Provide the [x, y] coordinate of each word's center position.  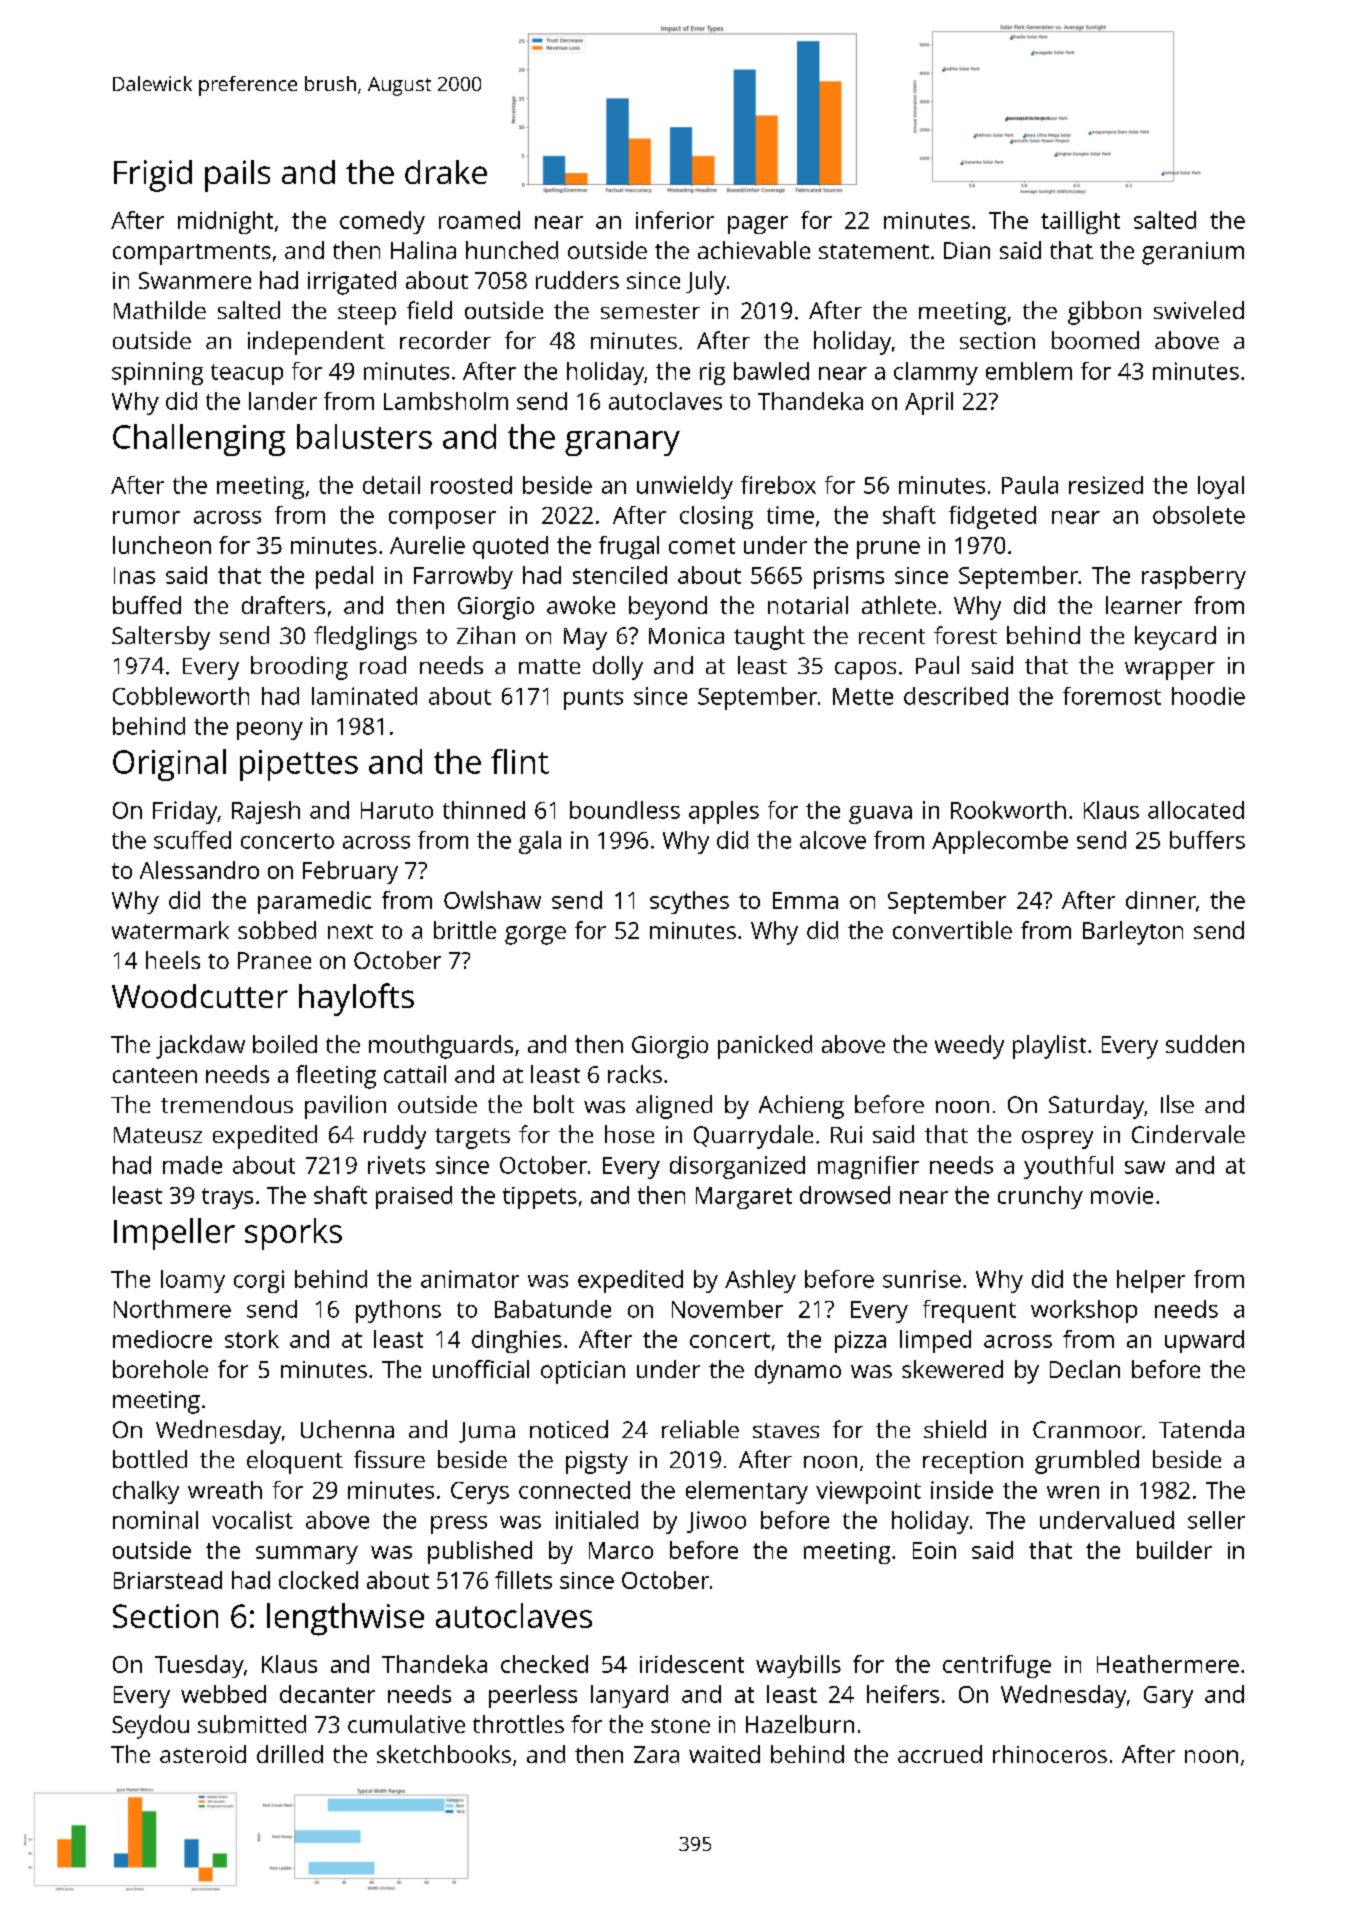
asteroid [203, 1754]
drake [446, 172]
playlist [1049, 1047]
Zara [656, 1754]
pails [237, 176]
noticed [569, 1429]
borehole [160, 1369]
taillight [1080, 222]
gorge [535, 935]
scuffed [192, 840]
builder [1174, 1550]
